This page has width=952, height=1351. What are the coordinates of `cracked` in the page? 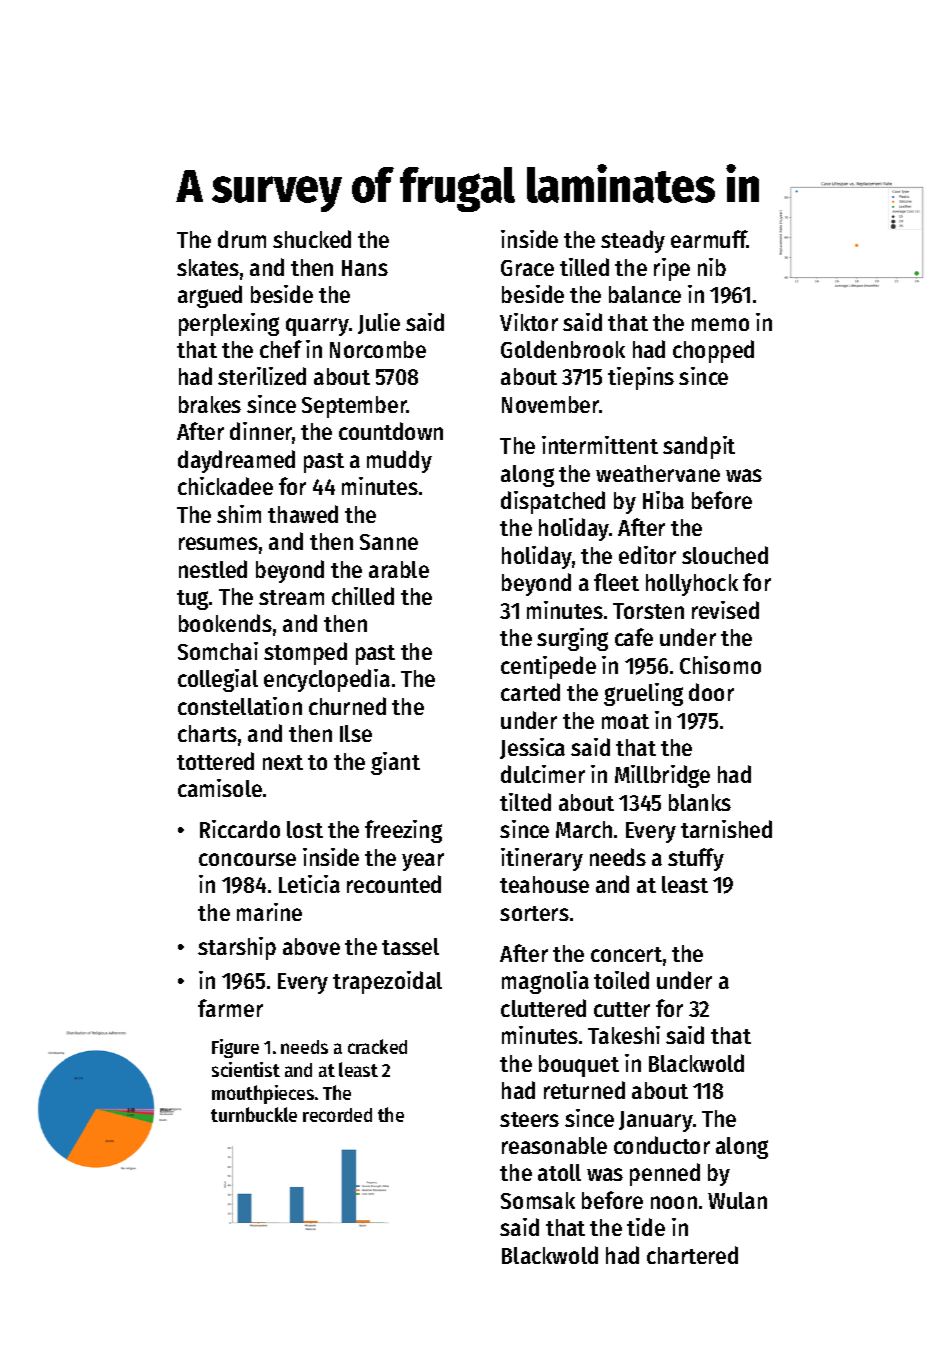 It's located at (377, 1046).
